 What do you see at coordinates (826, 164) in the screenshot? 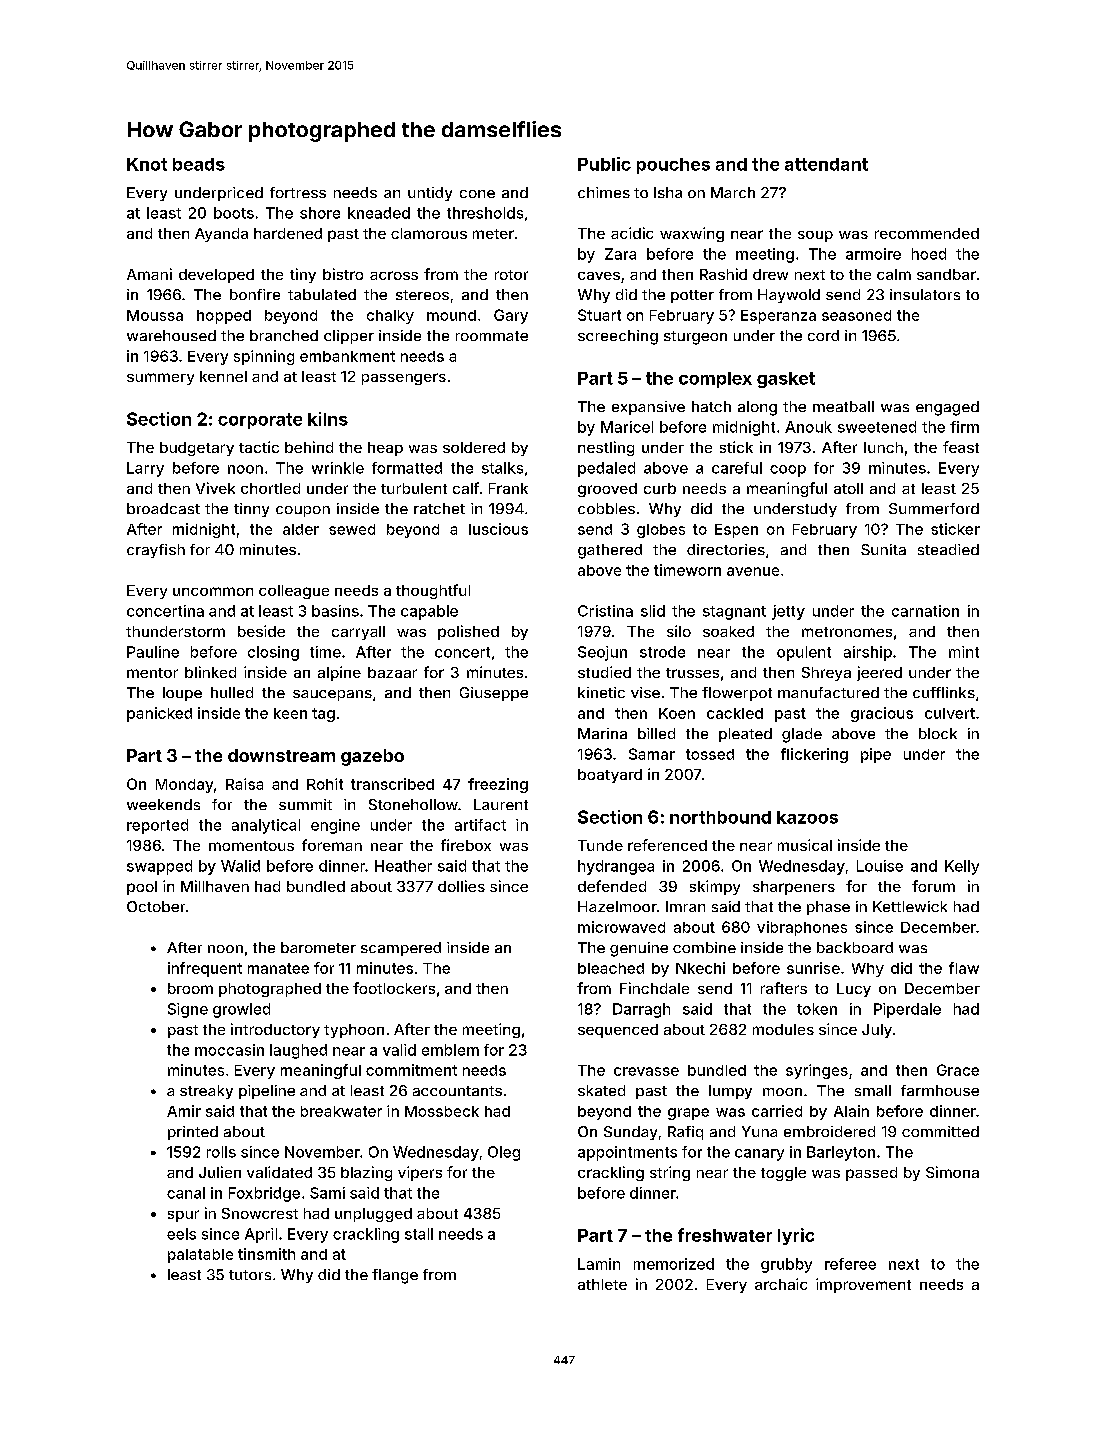
I see `attendant` at bounding box center [826, 164].
